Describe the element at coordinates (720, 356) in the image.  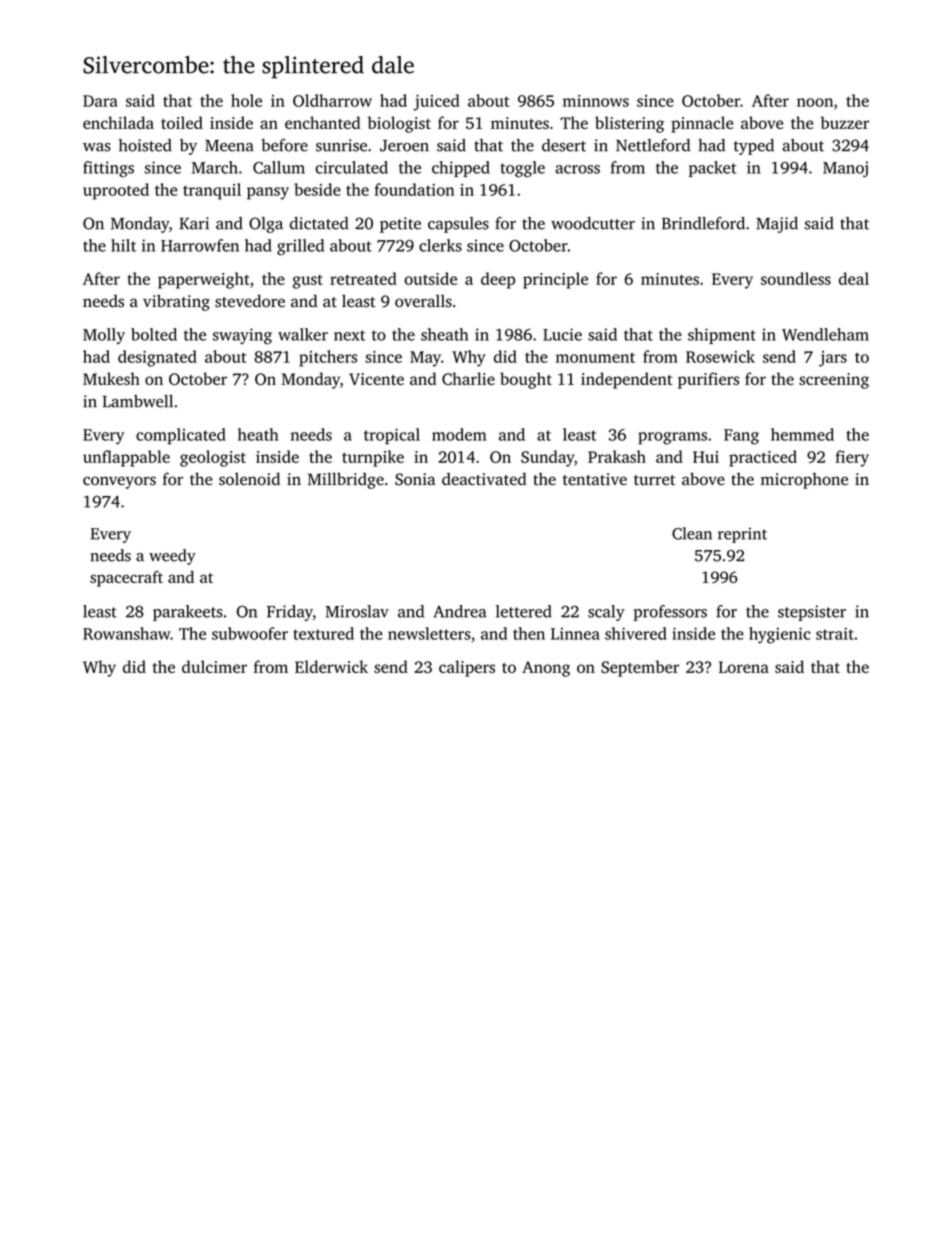
I see `Rosewick` at that location.
